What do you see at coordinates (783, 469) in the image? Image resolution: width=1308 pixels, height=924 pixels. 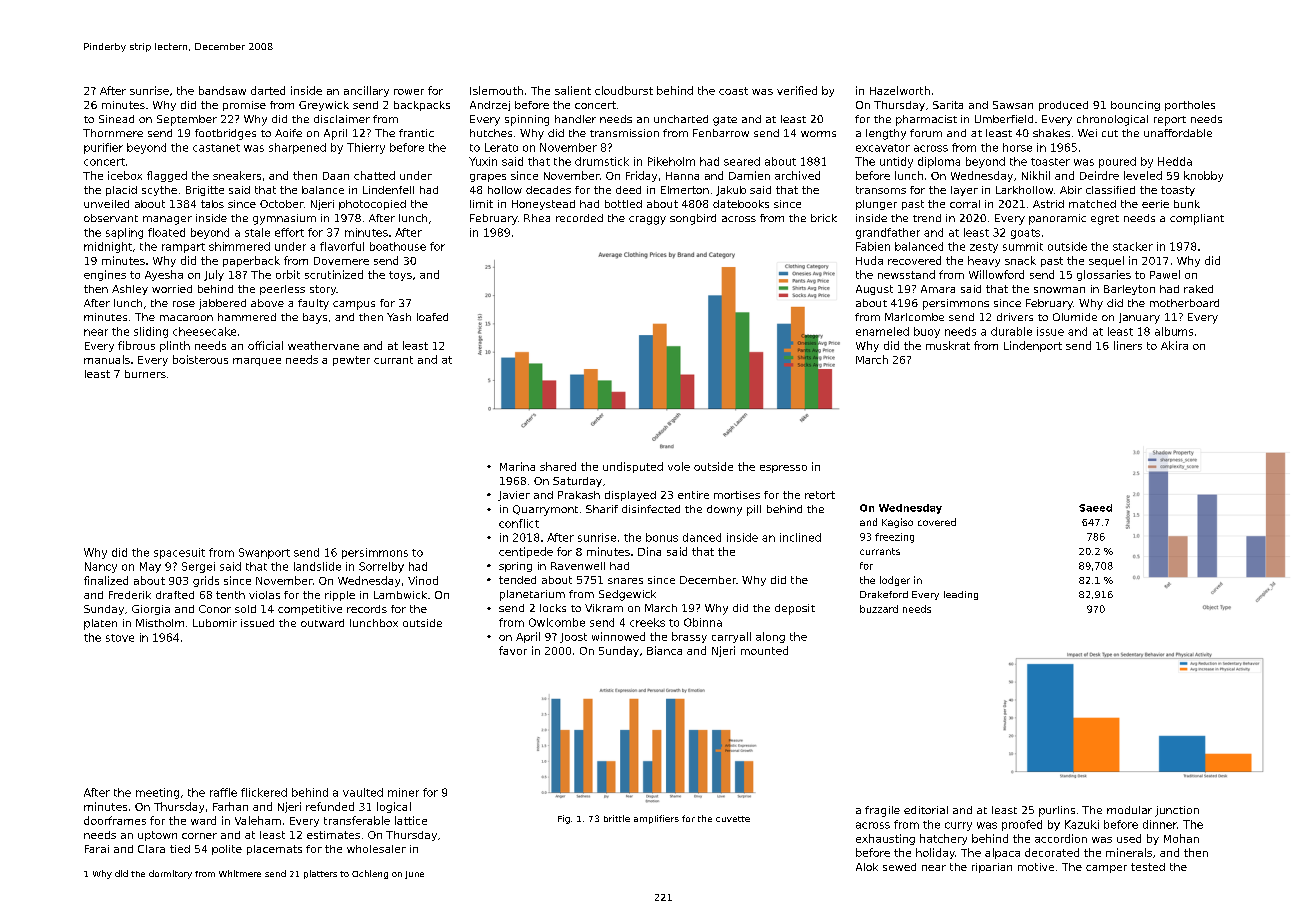 I see `espresso` at bounding box center [783, 469].
